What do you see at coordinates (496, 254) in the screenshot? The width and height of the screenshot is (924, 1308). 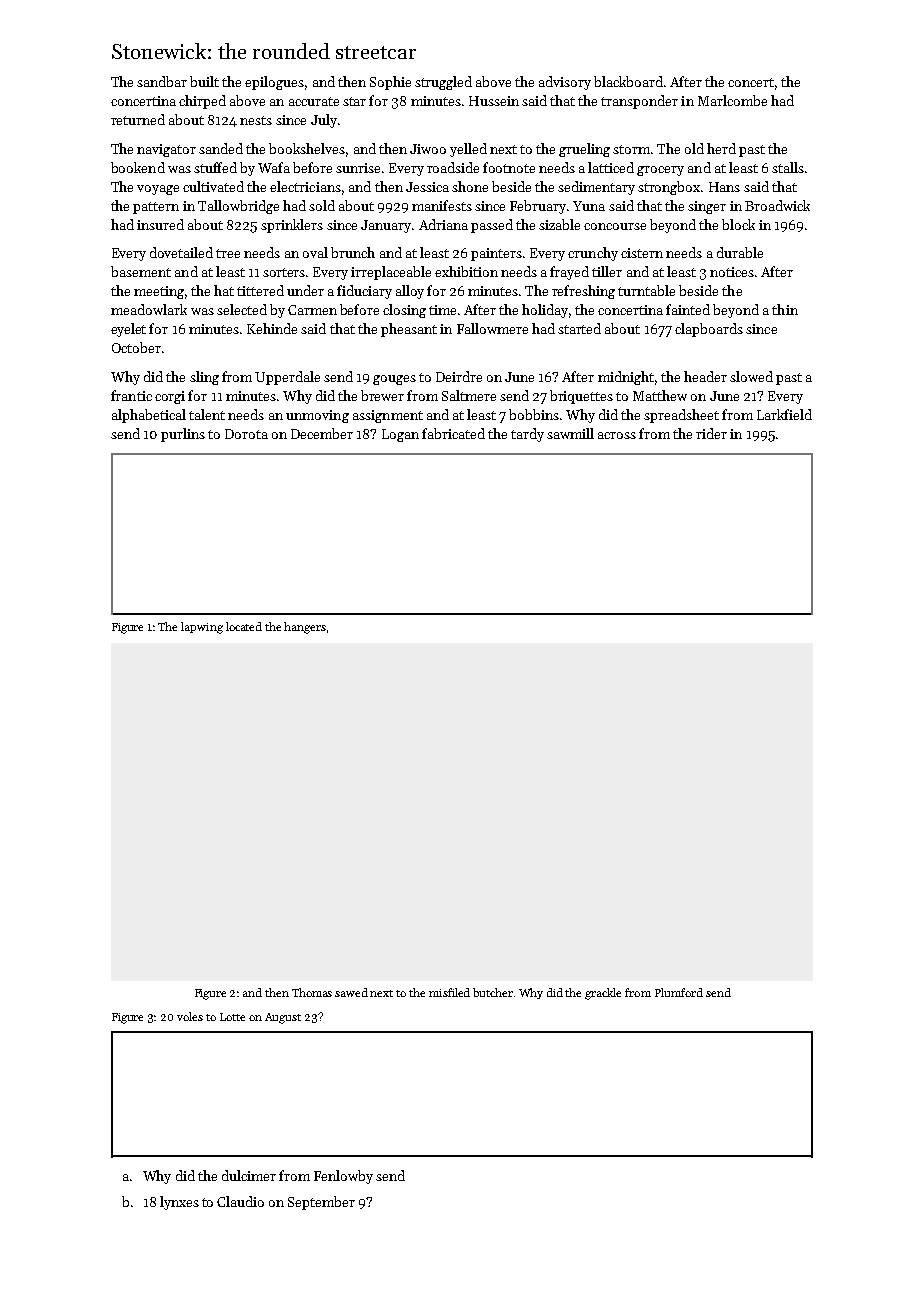 I see `painters` at bounding box center [496, 254].
